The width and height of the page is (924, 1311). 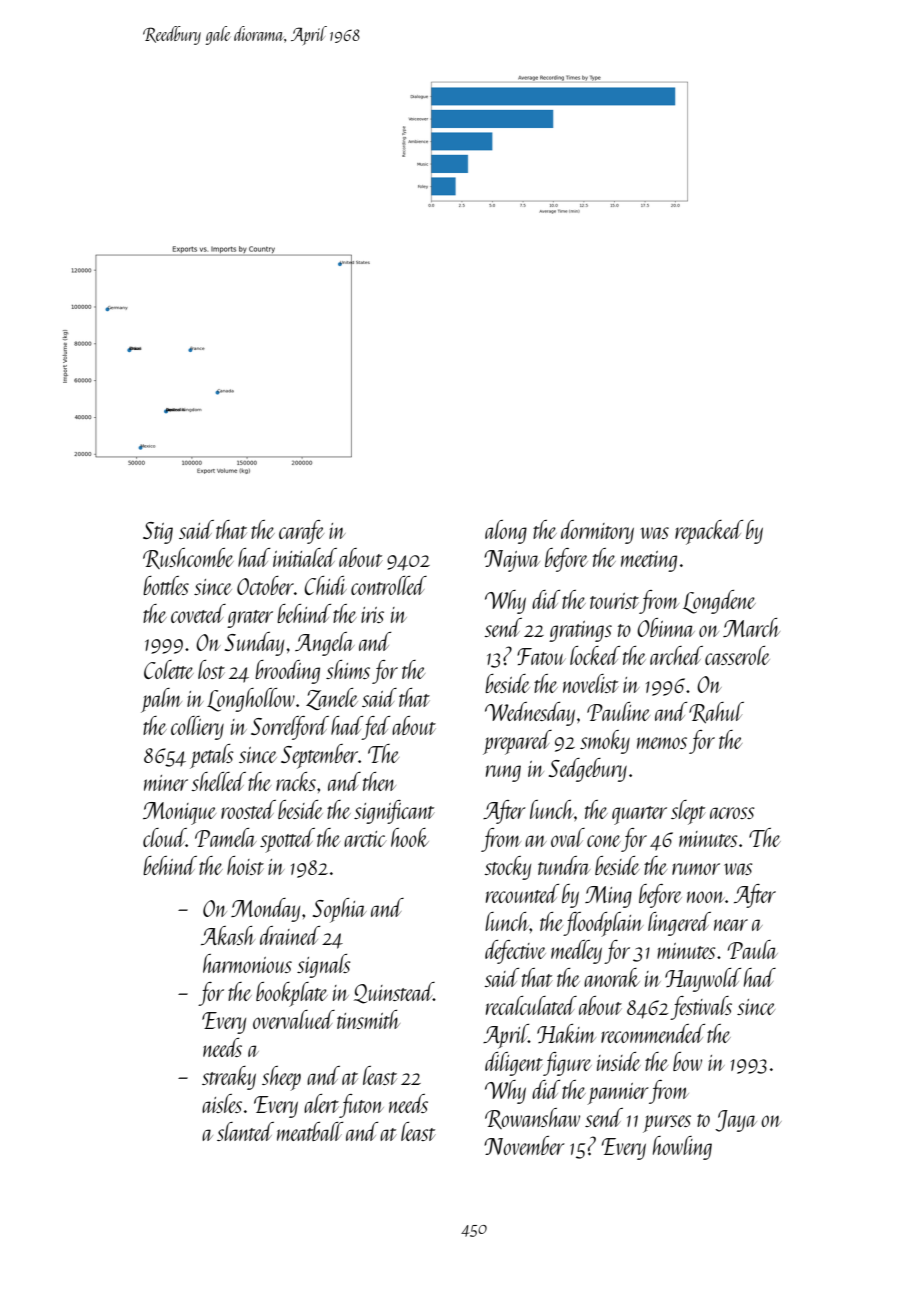 I want to click on miner, so click(x=166, y=783).
